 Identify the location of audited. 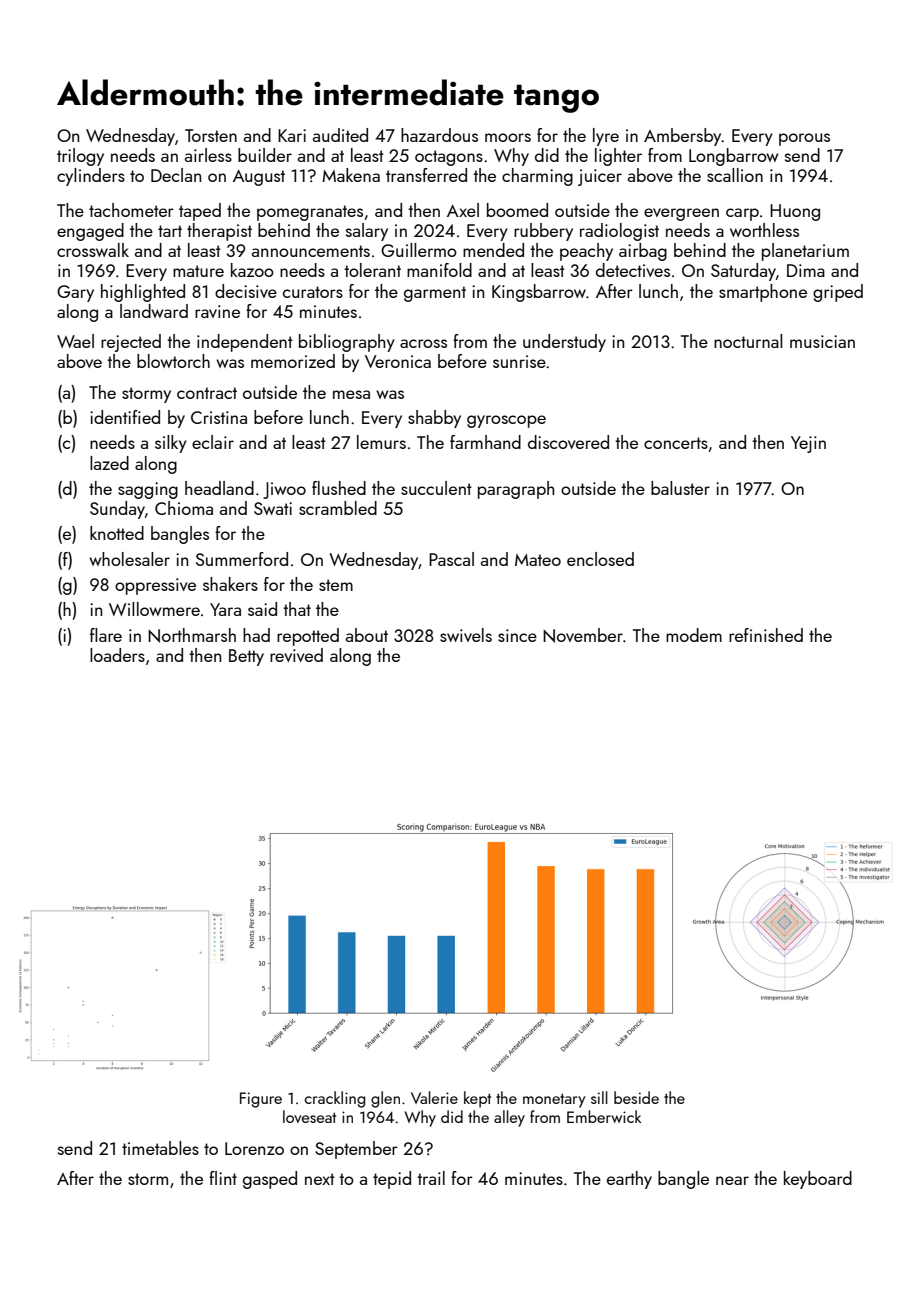
(340, 135).
